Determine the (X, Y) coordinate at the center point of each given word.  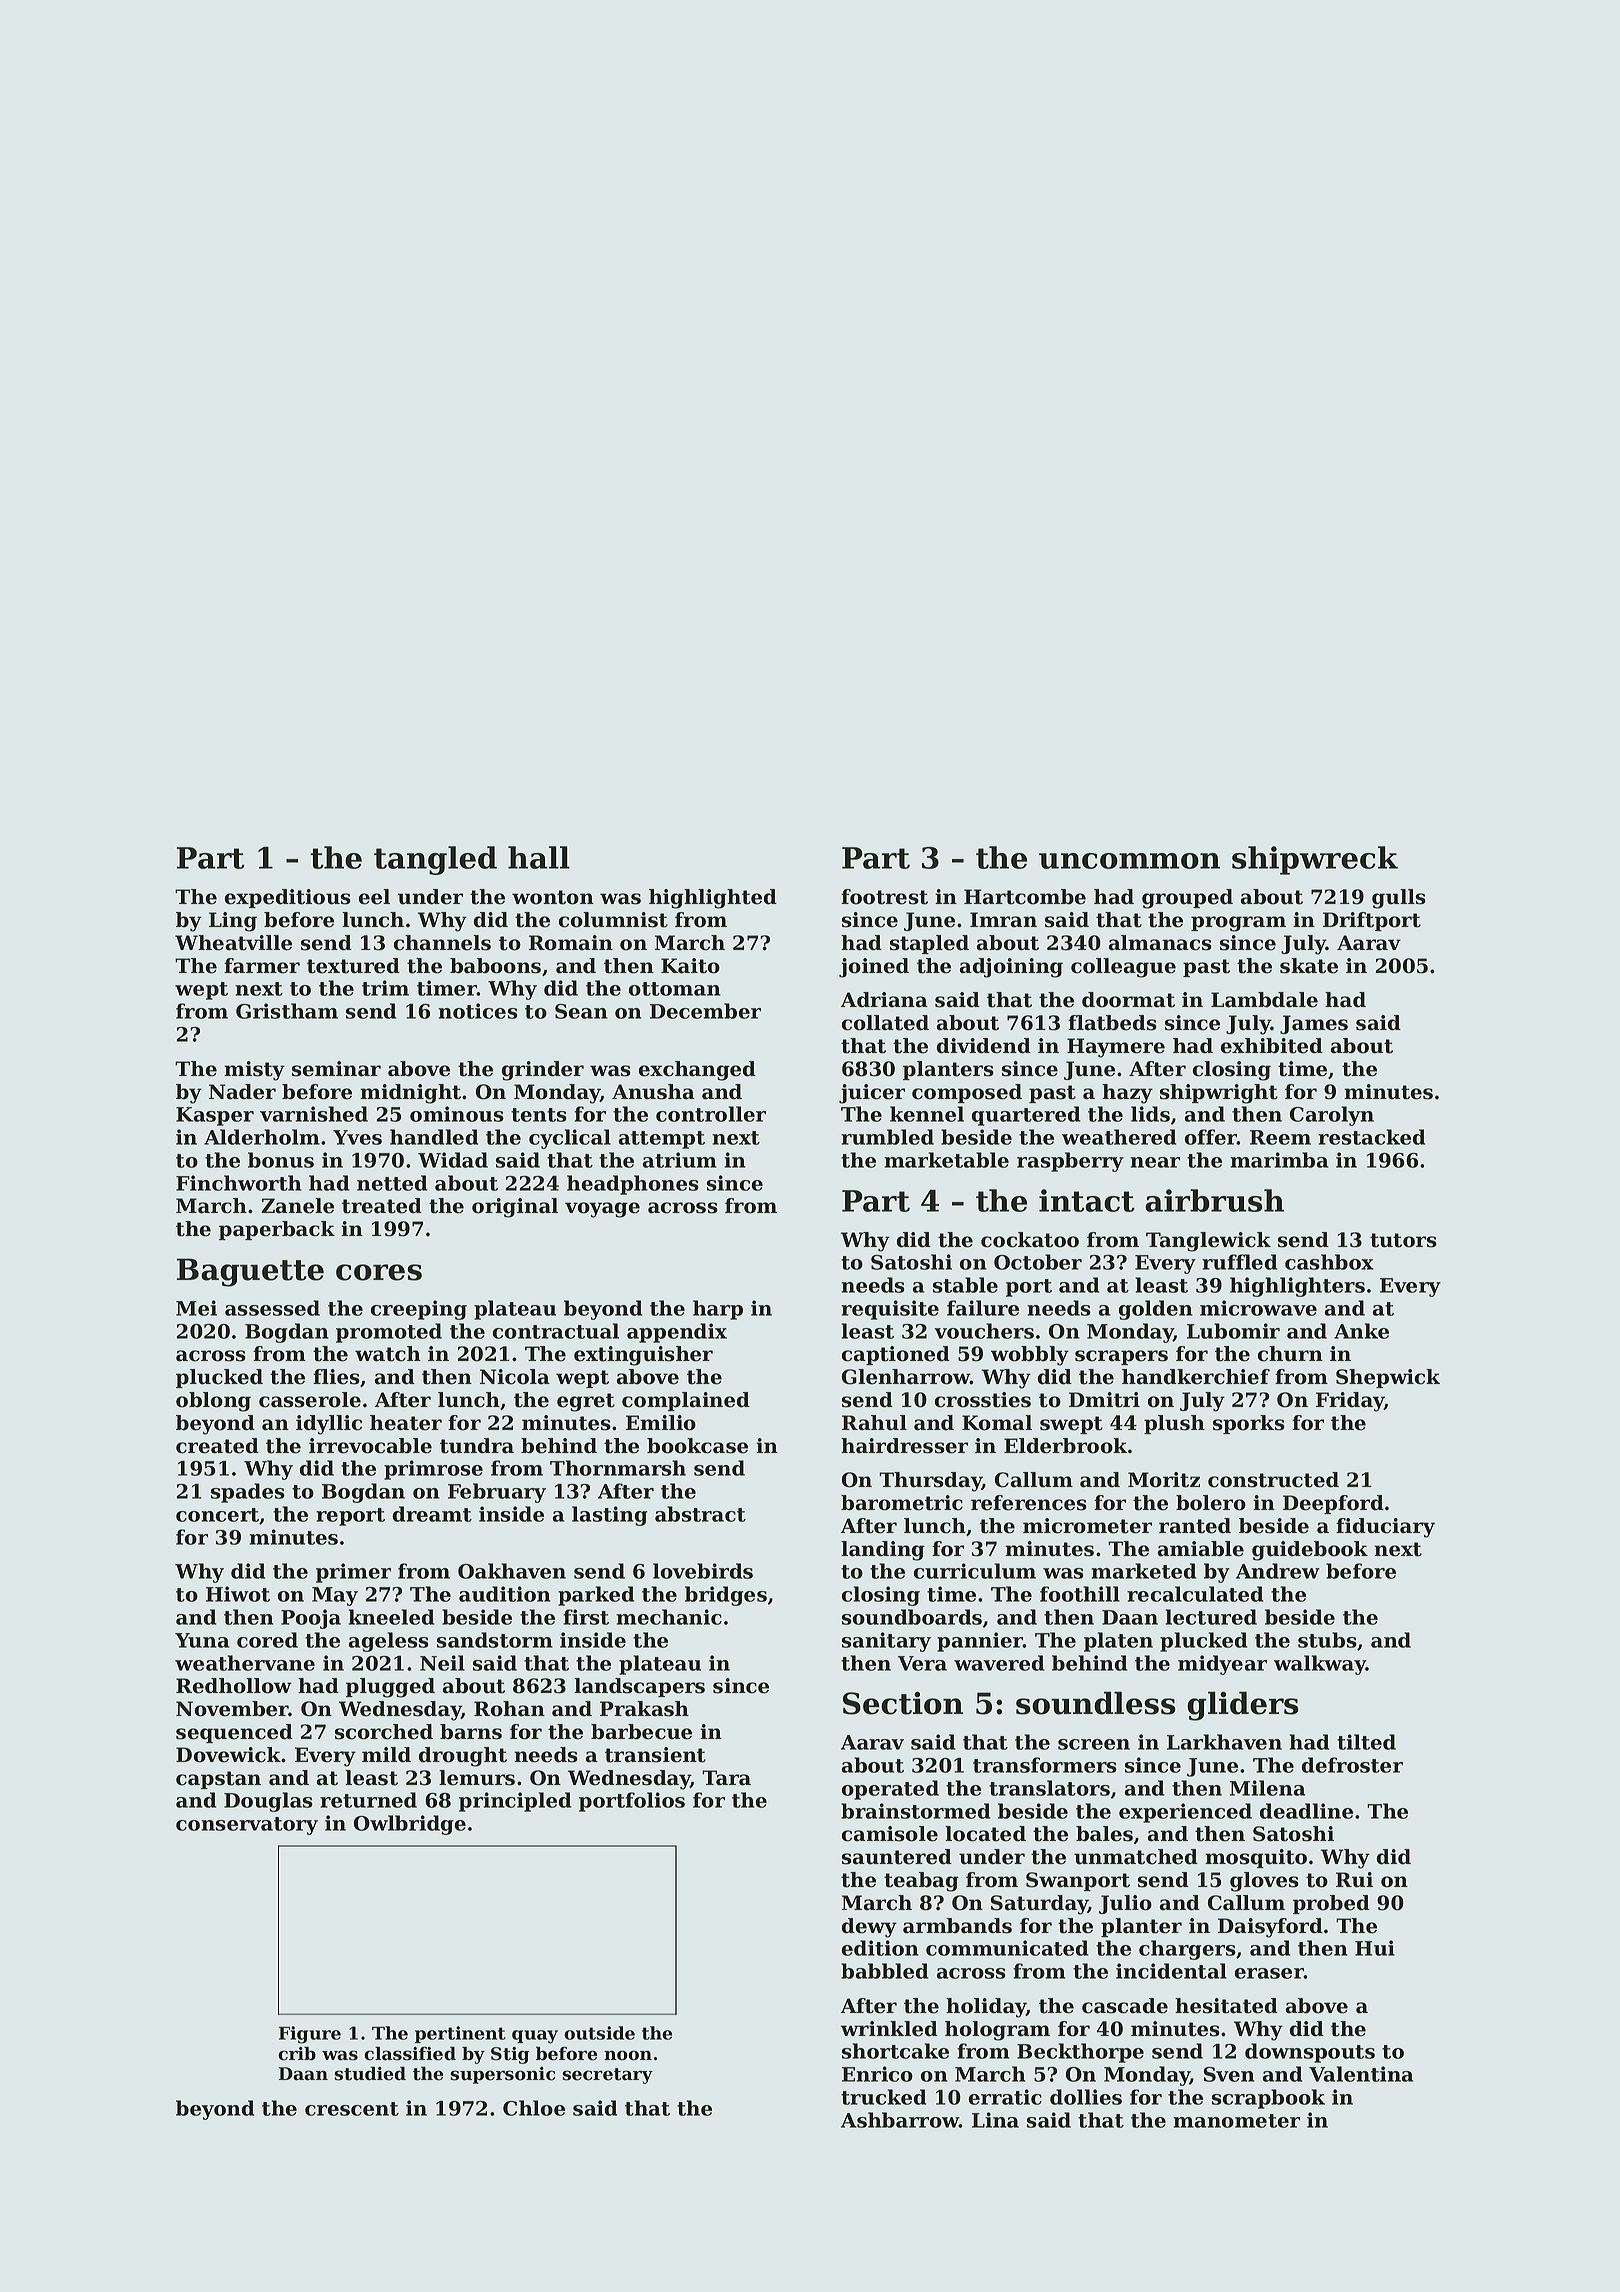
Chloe (534, 2108)
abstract (700, 1514)
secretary (607, 2076)
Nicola (515, 1377)
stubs (1327, 1640)
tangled (435, 860)
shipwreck (1315, 860)
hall (539, 857)
